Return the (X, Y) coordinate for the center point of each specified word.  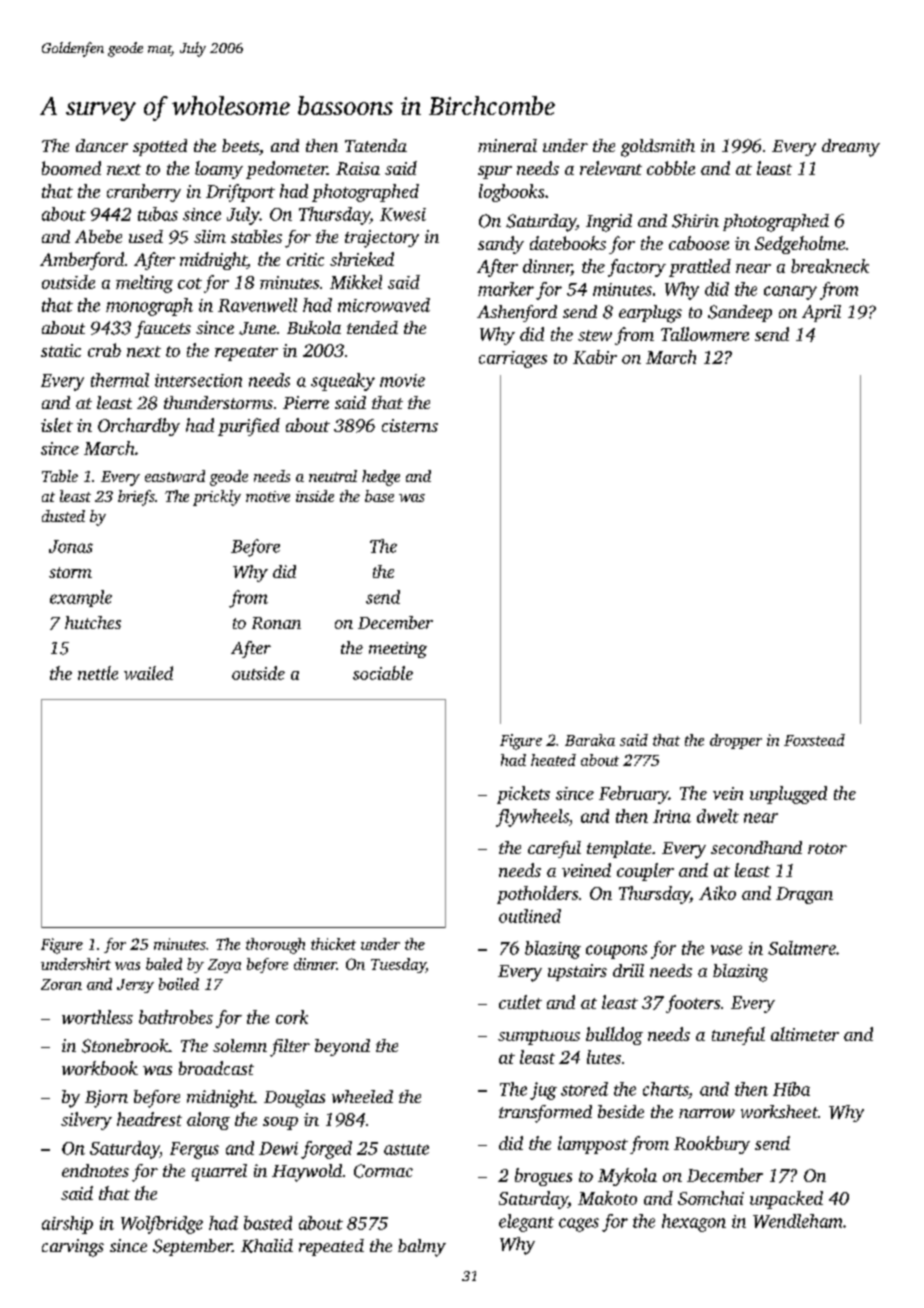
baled (164, 964)
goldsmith (658, 148)
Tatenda (376, 145)
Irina (672, 816)
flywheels (532, 818)
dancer (102, 145)
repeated (331, 1247)
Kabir (595, 357)
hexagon (694, 1223)
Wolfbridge (162, 1225)
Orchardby (139, 427)
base (379, 496)
